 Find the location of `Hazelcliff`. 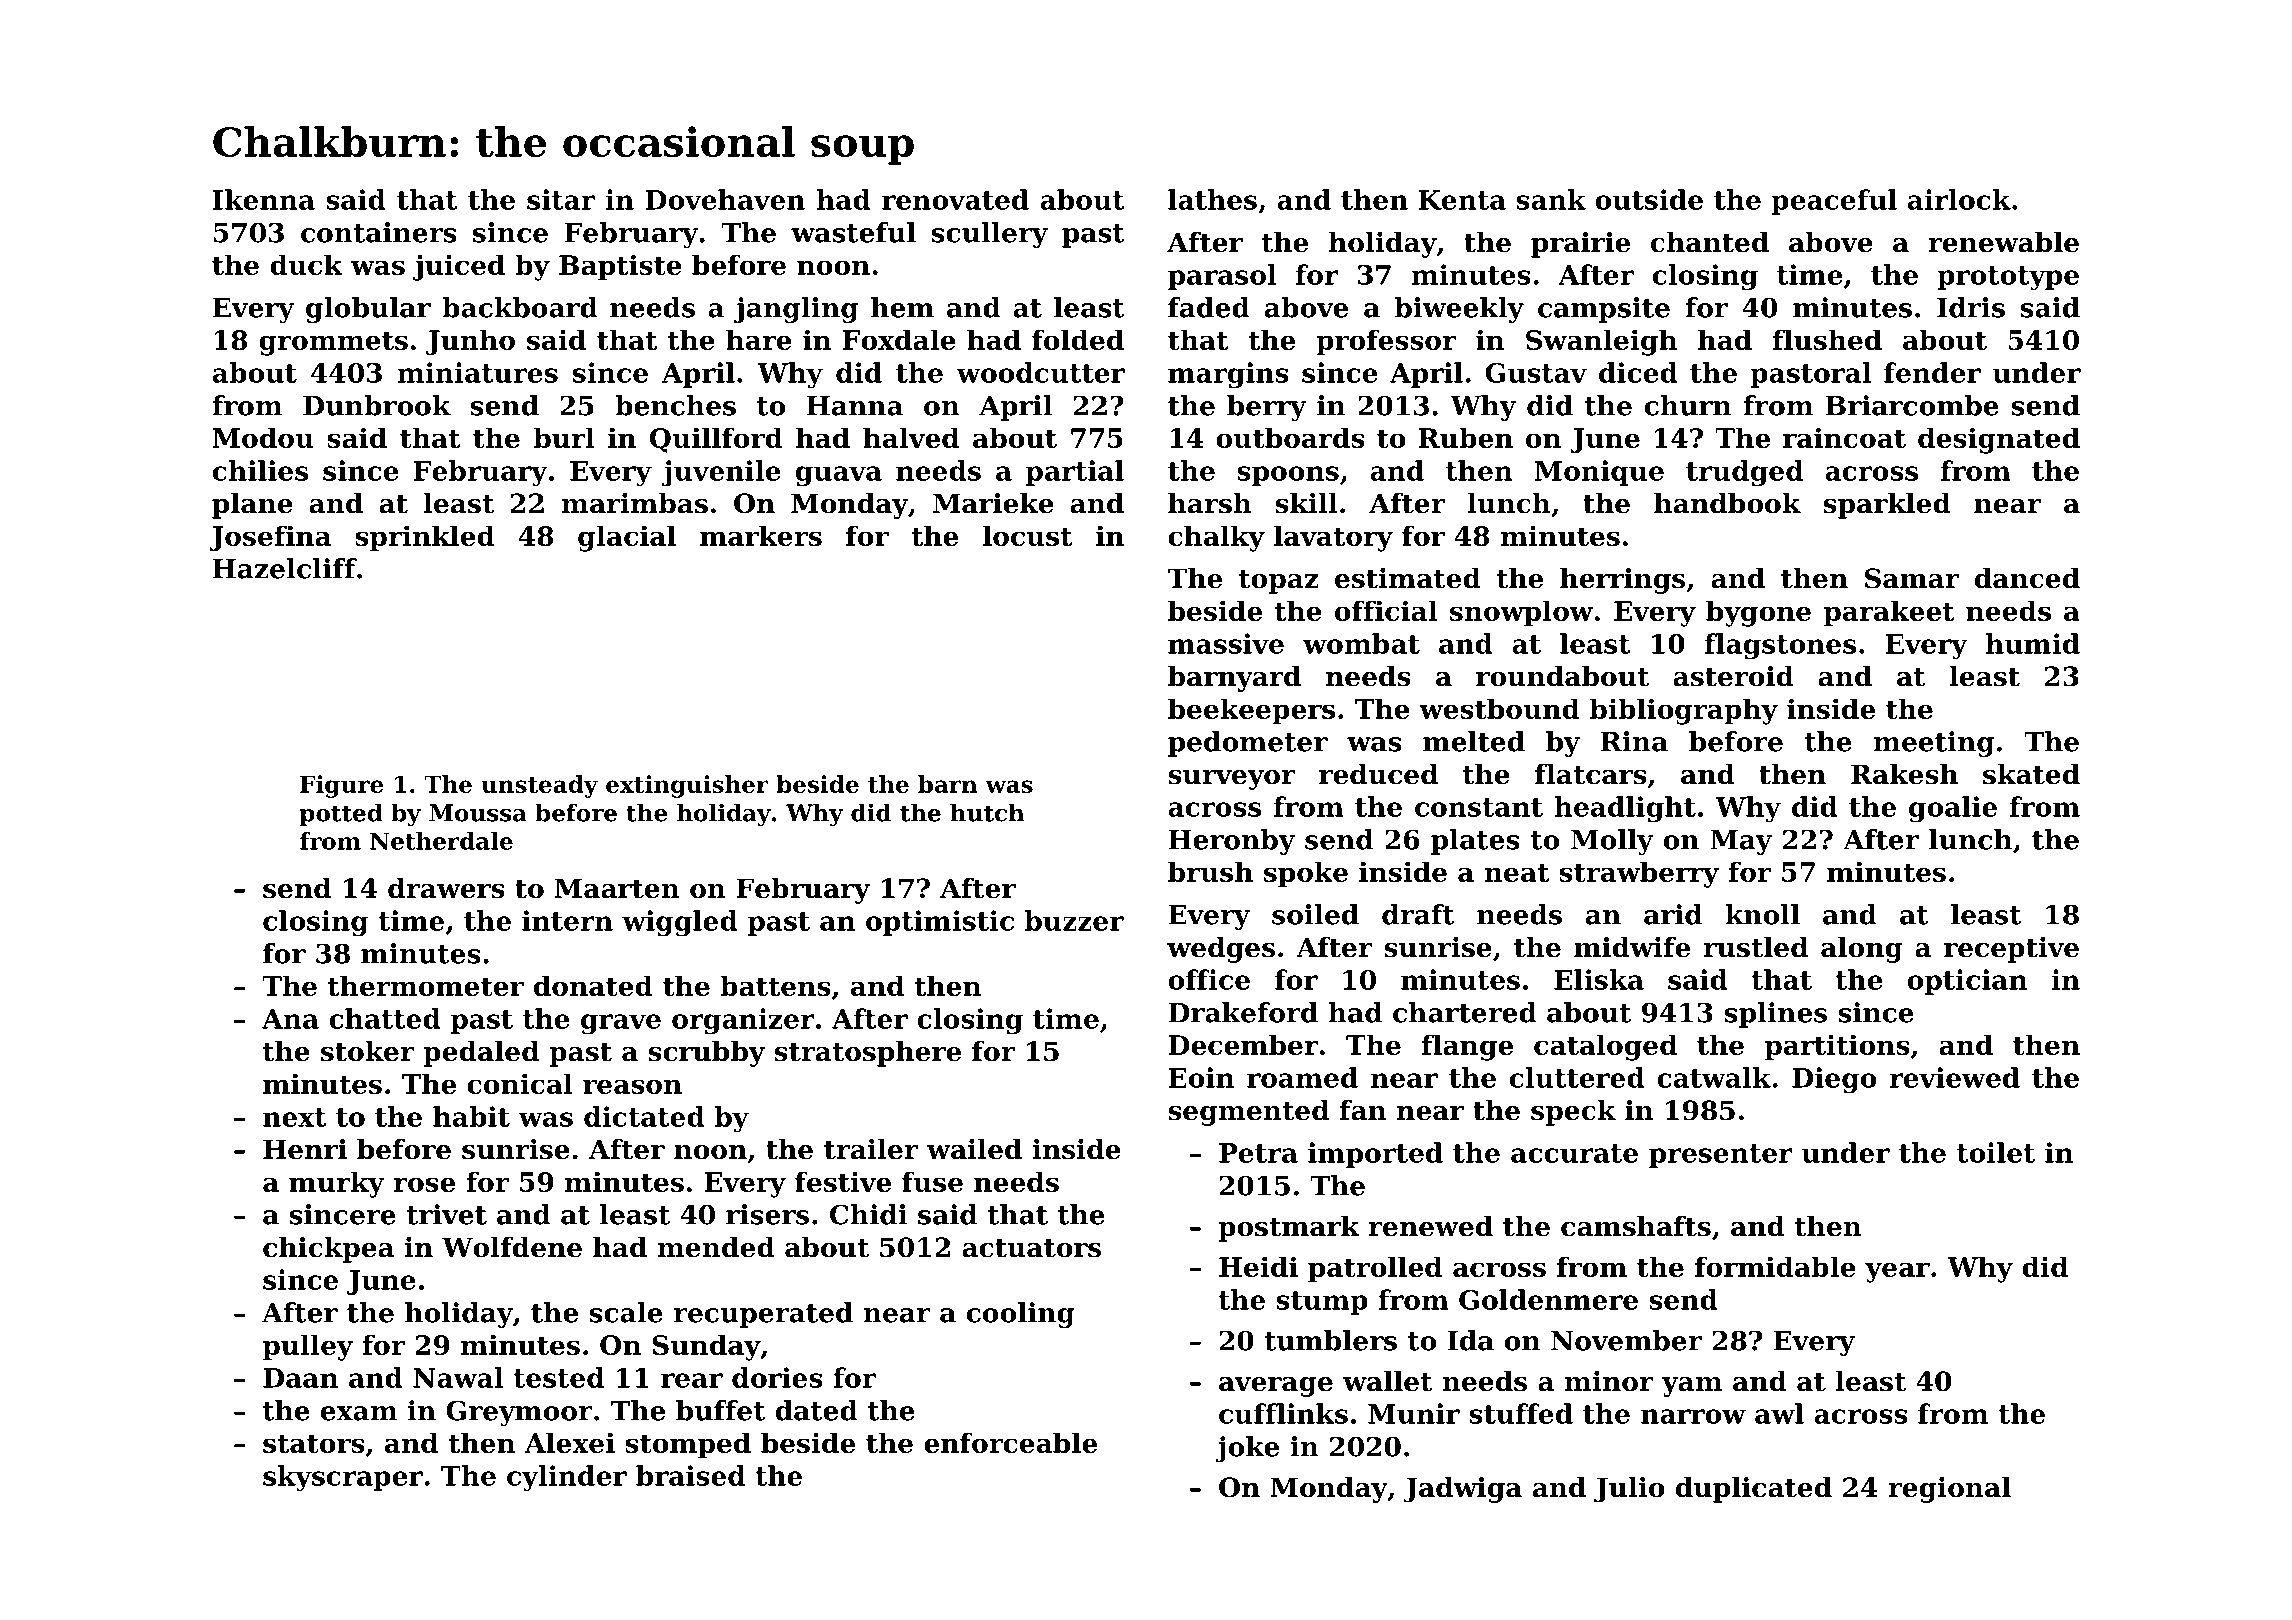

Hazelcliff is located at coordinates (285, 568).
